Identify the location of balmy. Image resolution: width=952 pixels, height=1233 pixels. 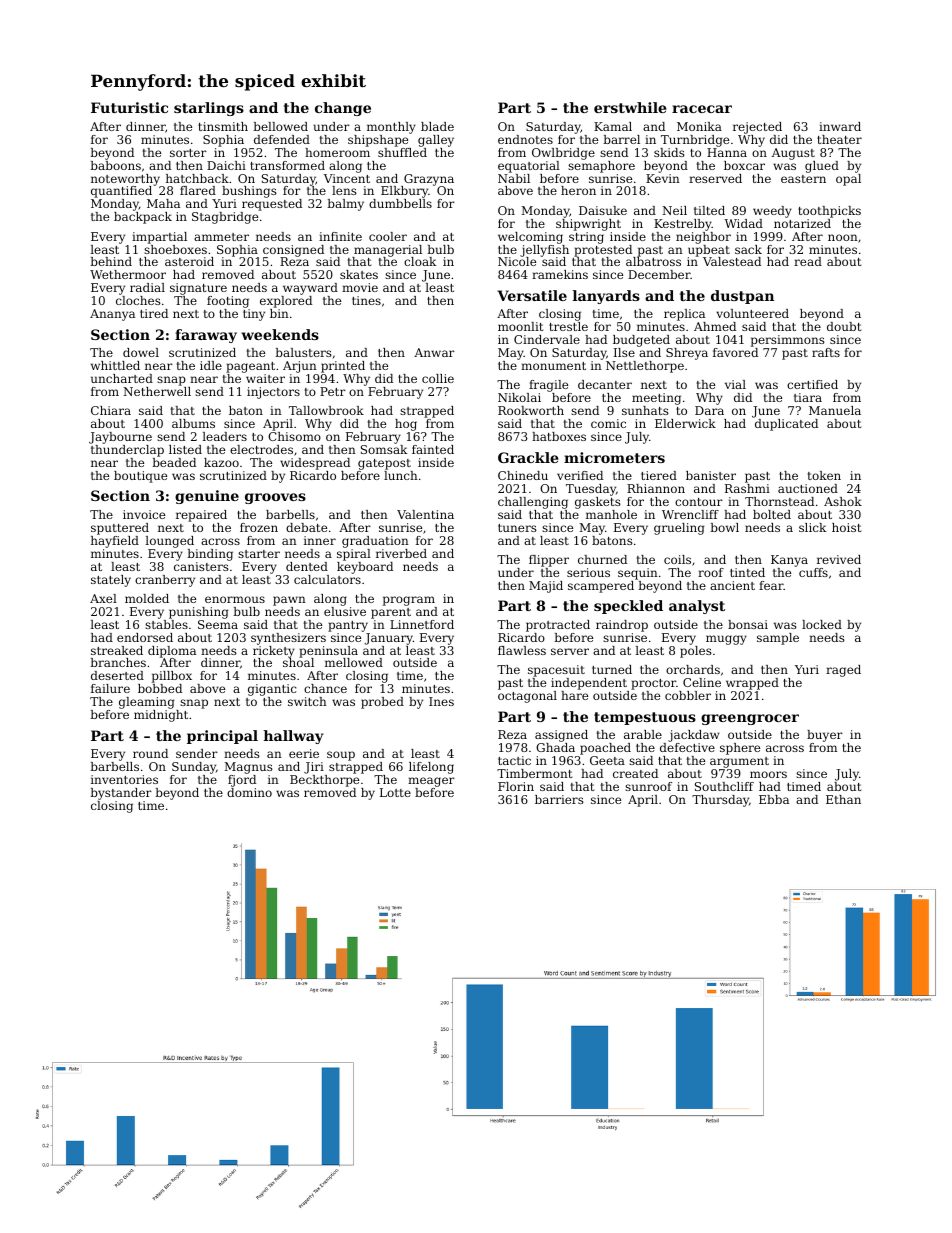
(345, 205).
